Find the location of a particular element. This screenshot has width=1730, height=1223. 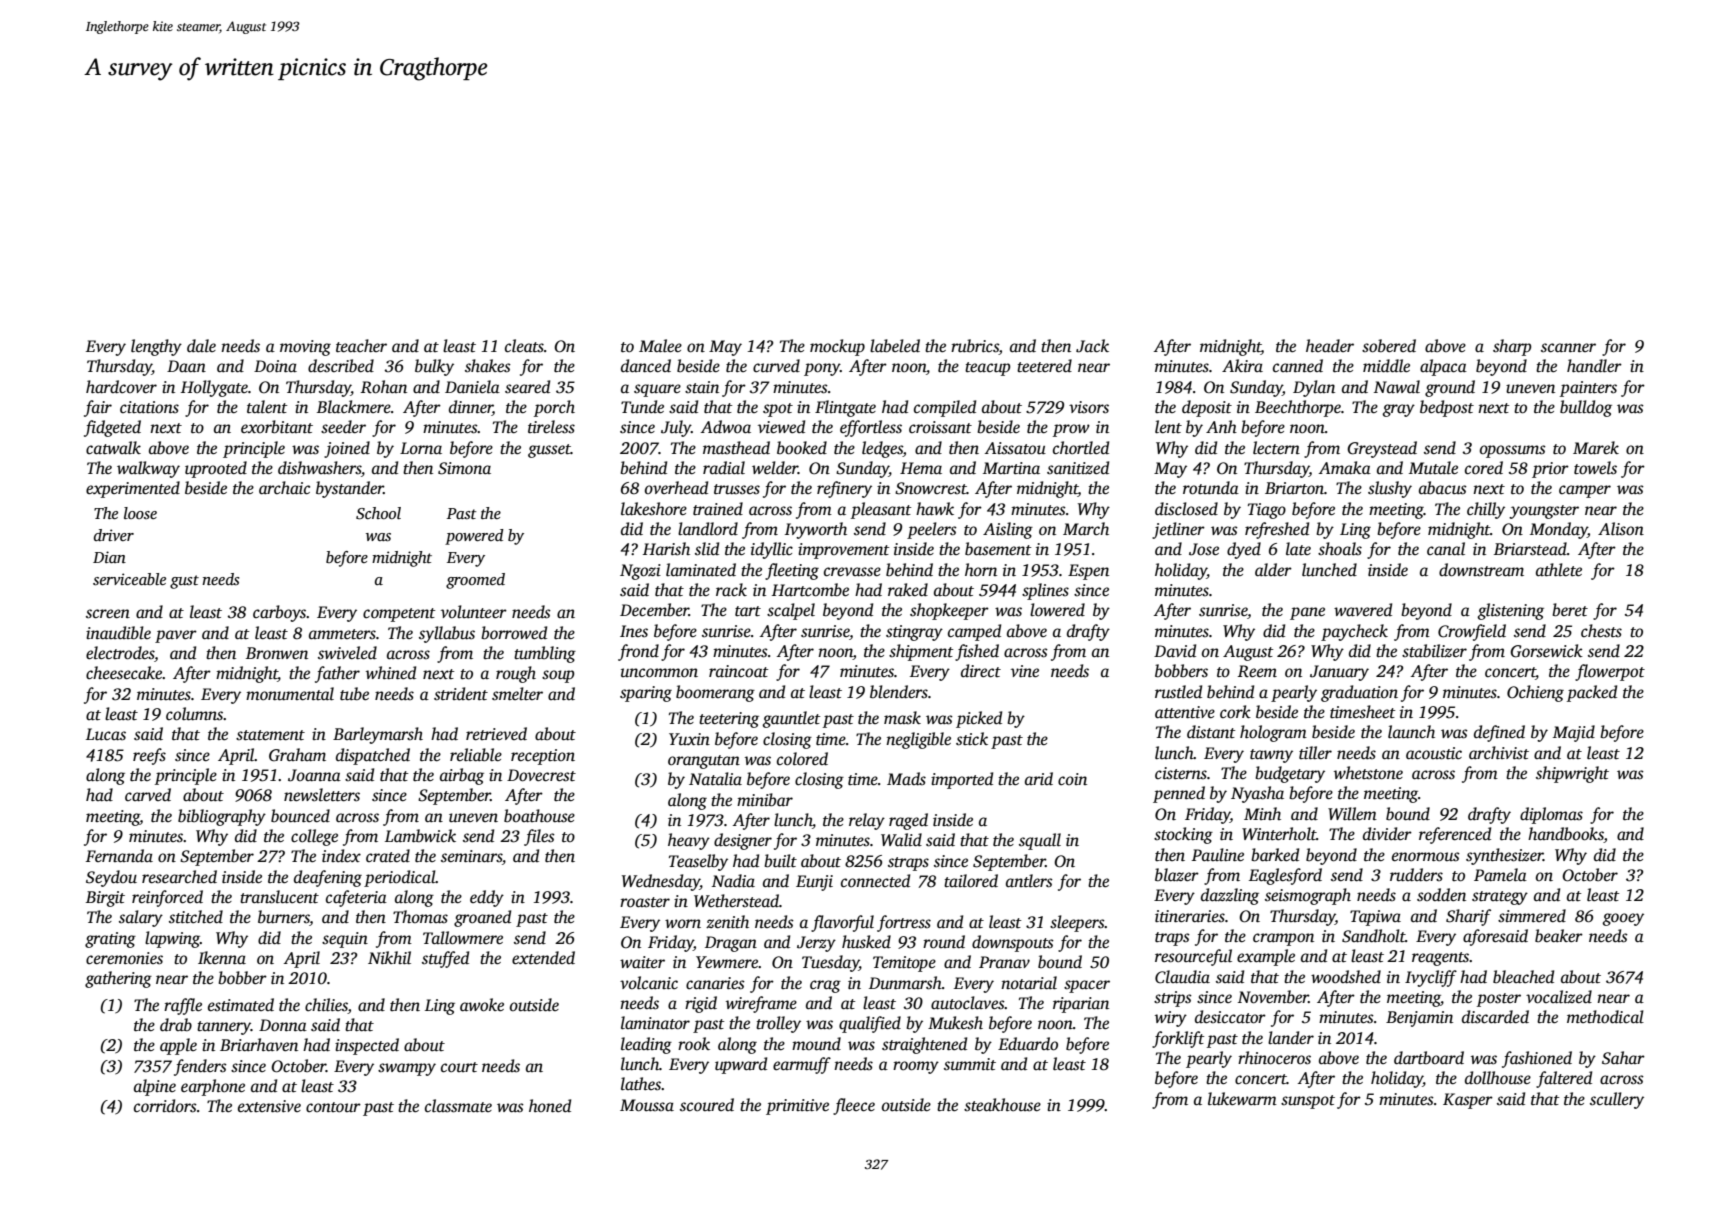

methodical is located at coordinates (1605, 1017).
